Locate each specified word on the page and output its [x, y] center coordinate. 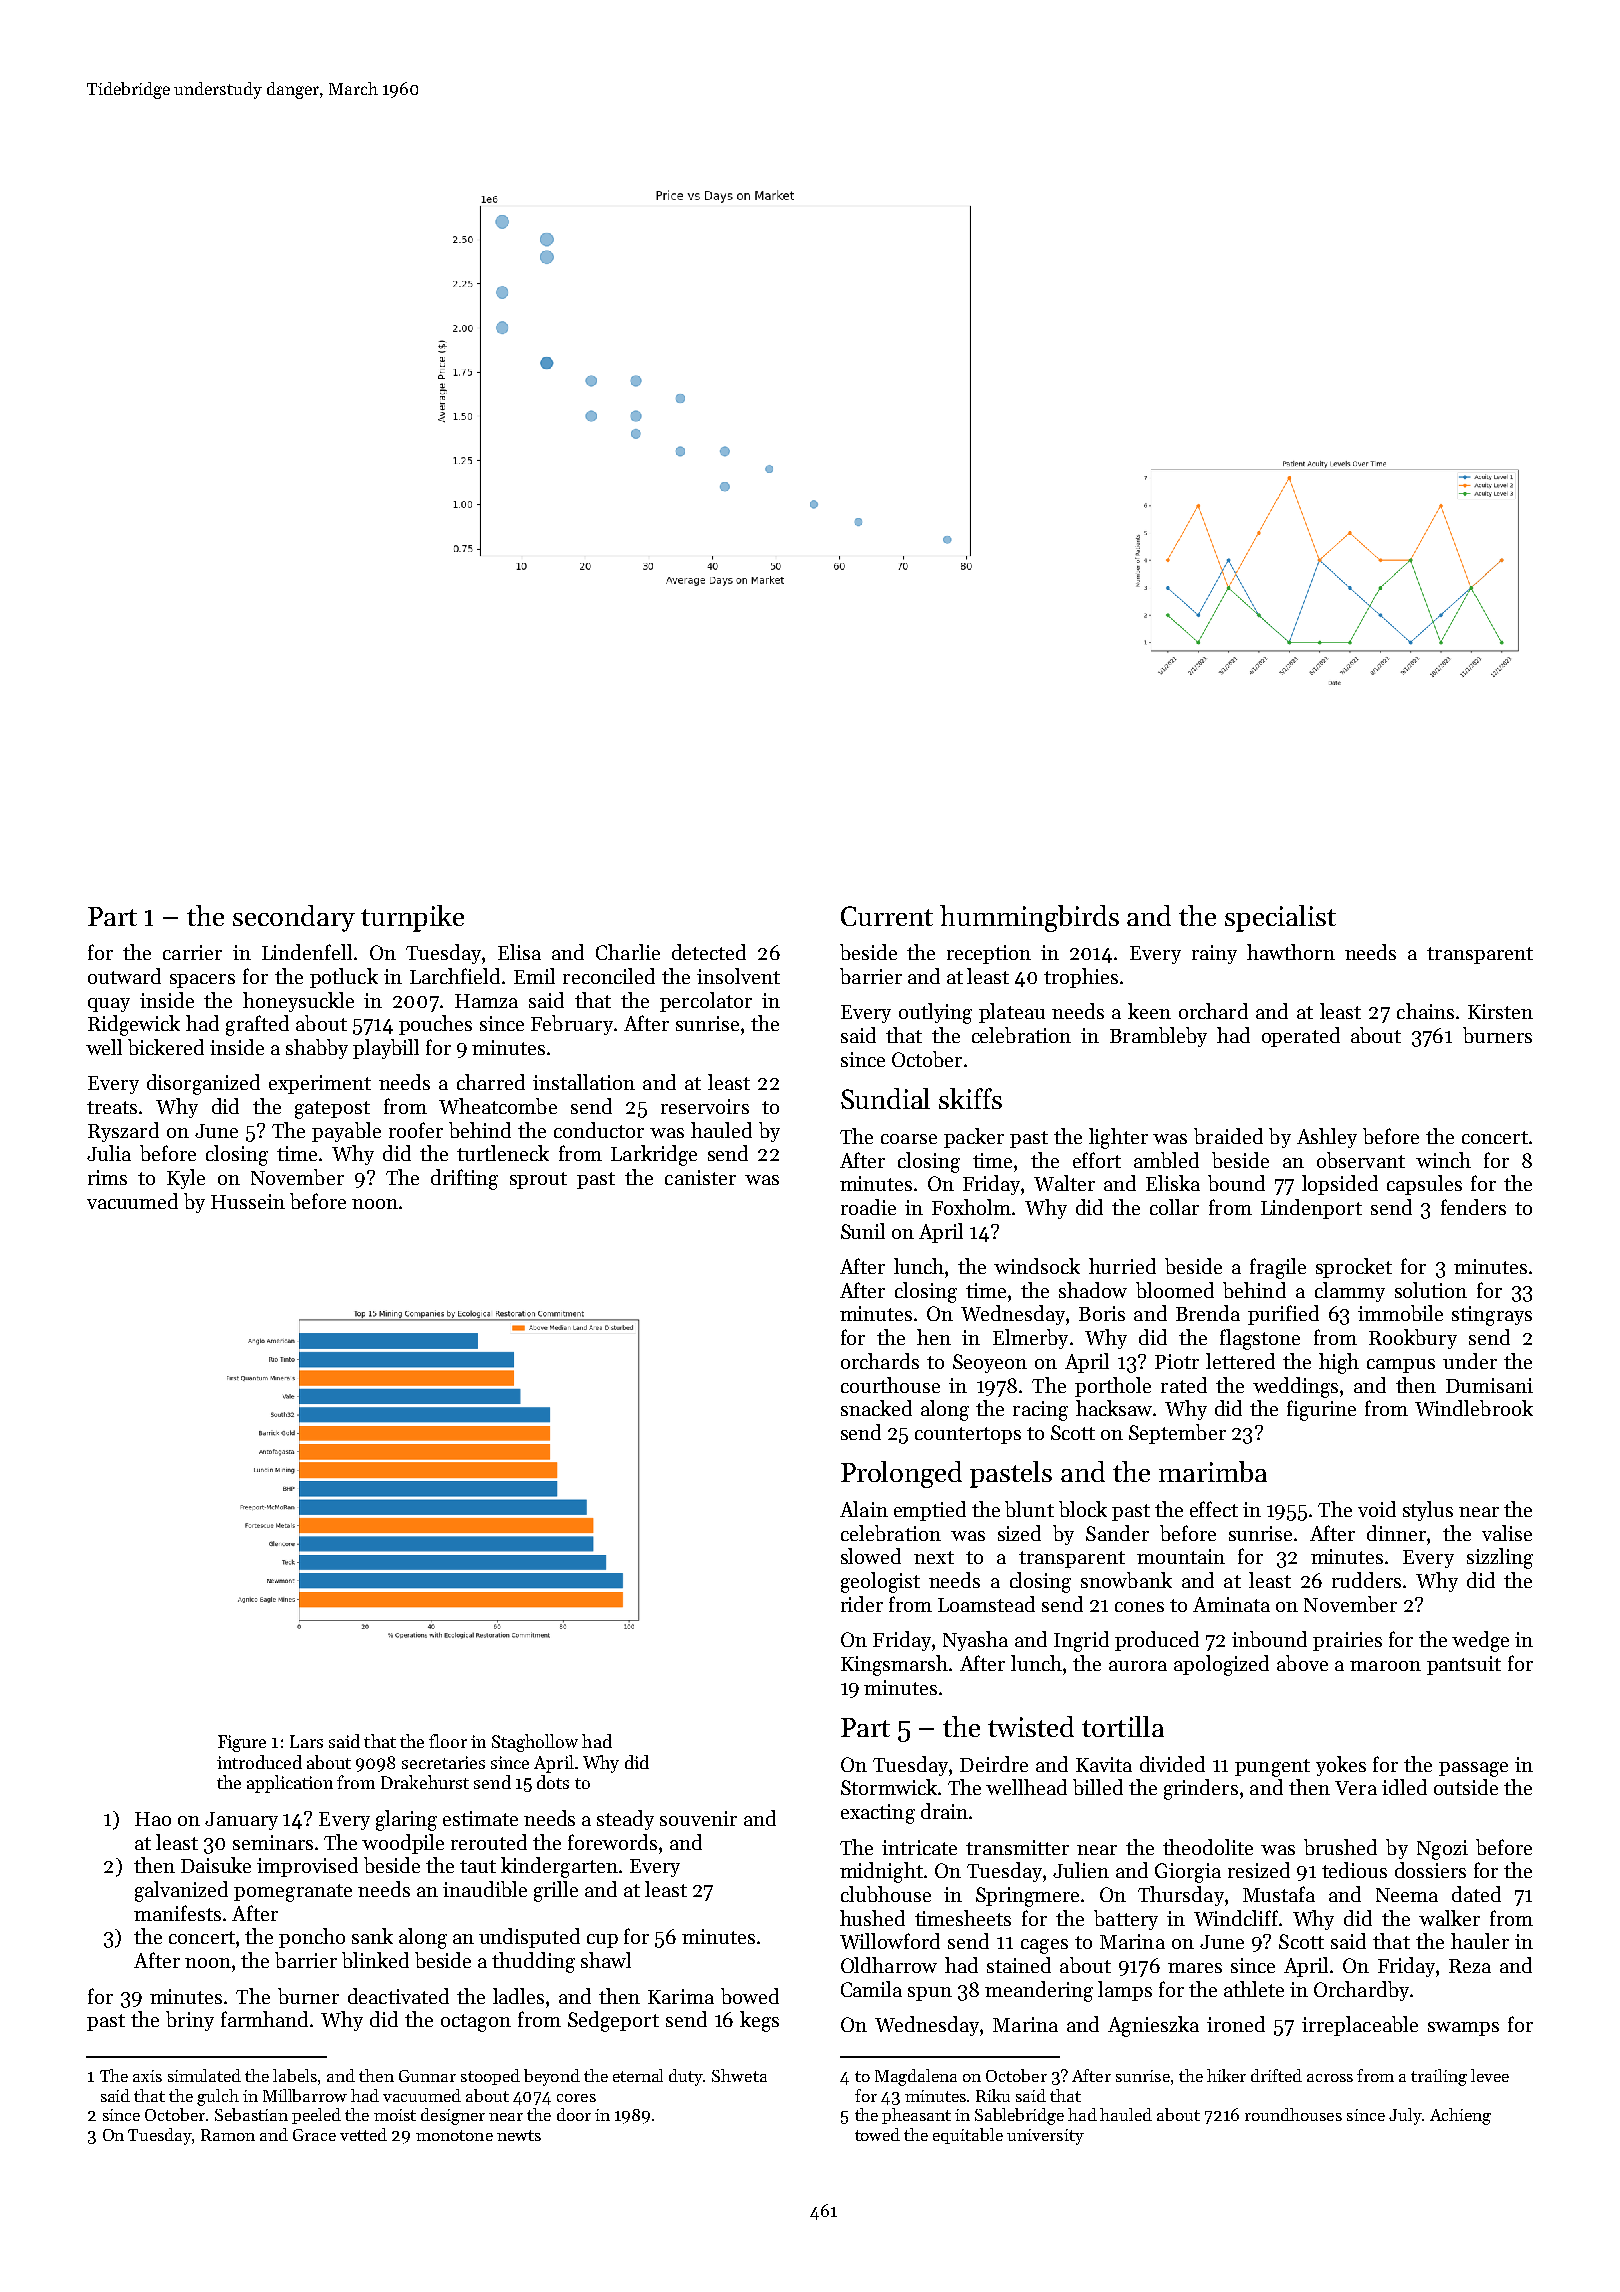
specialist [1280, 918]
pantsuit [1464, 1665]
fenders [1473, 1207]
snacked [876, 1408]
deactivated [398, 1996]
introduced [259, 1762]
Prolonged [901, 1474]
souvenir [698, 1818]
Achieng [1460, 2116]
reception [989, 954]
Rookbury [1413, 1339]
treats [112, 1107]
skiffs [970, 1098]
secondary [294, 918]
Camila [871, 1989]
